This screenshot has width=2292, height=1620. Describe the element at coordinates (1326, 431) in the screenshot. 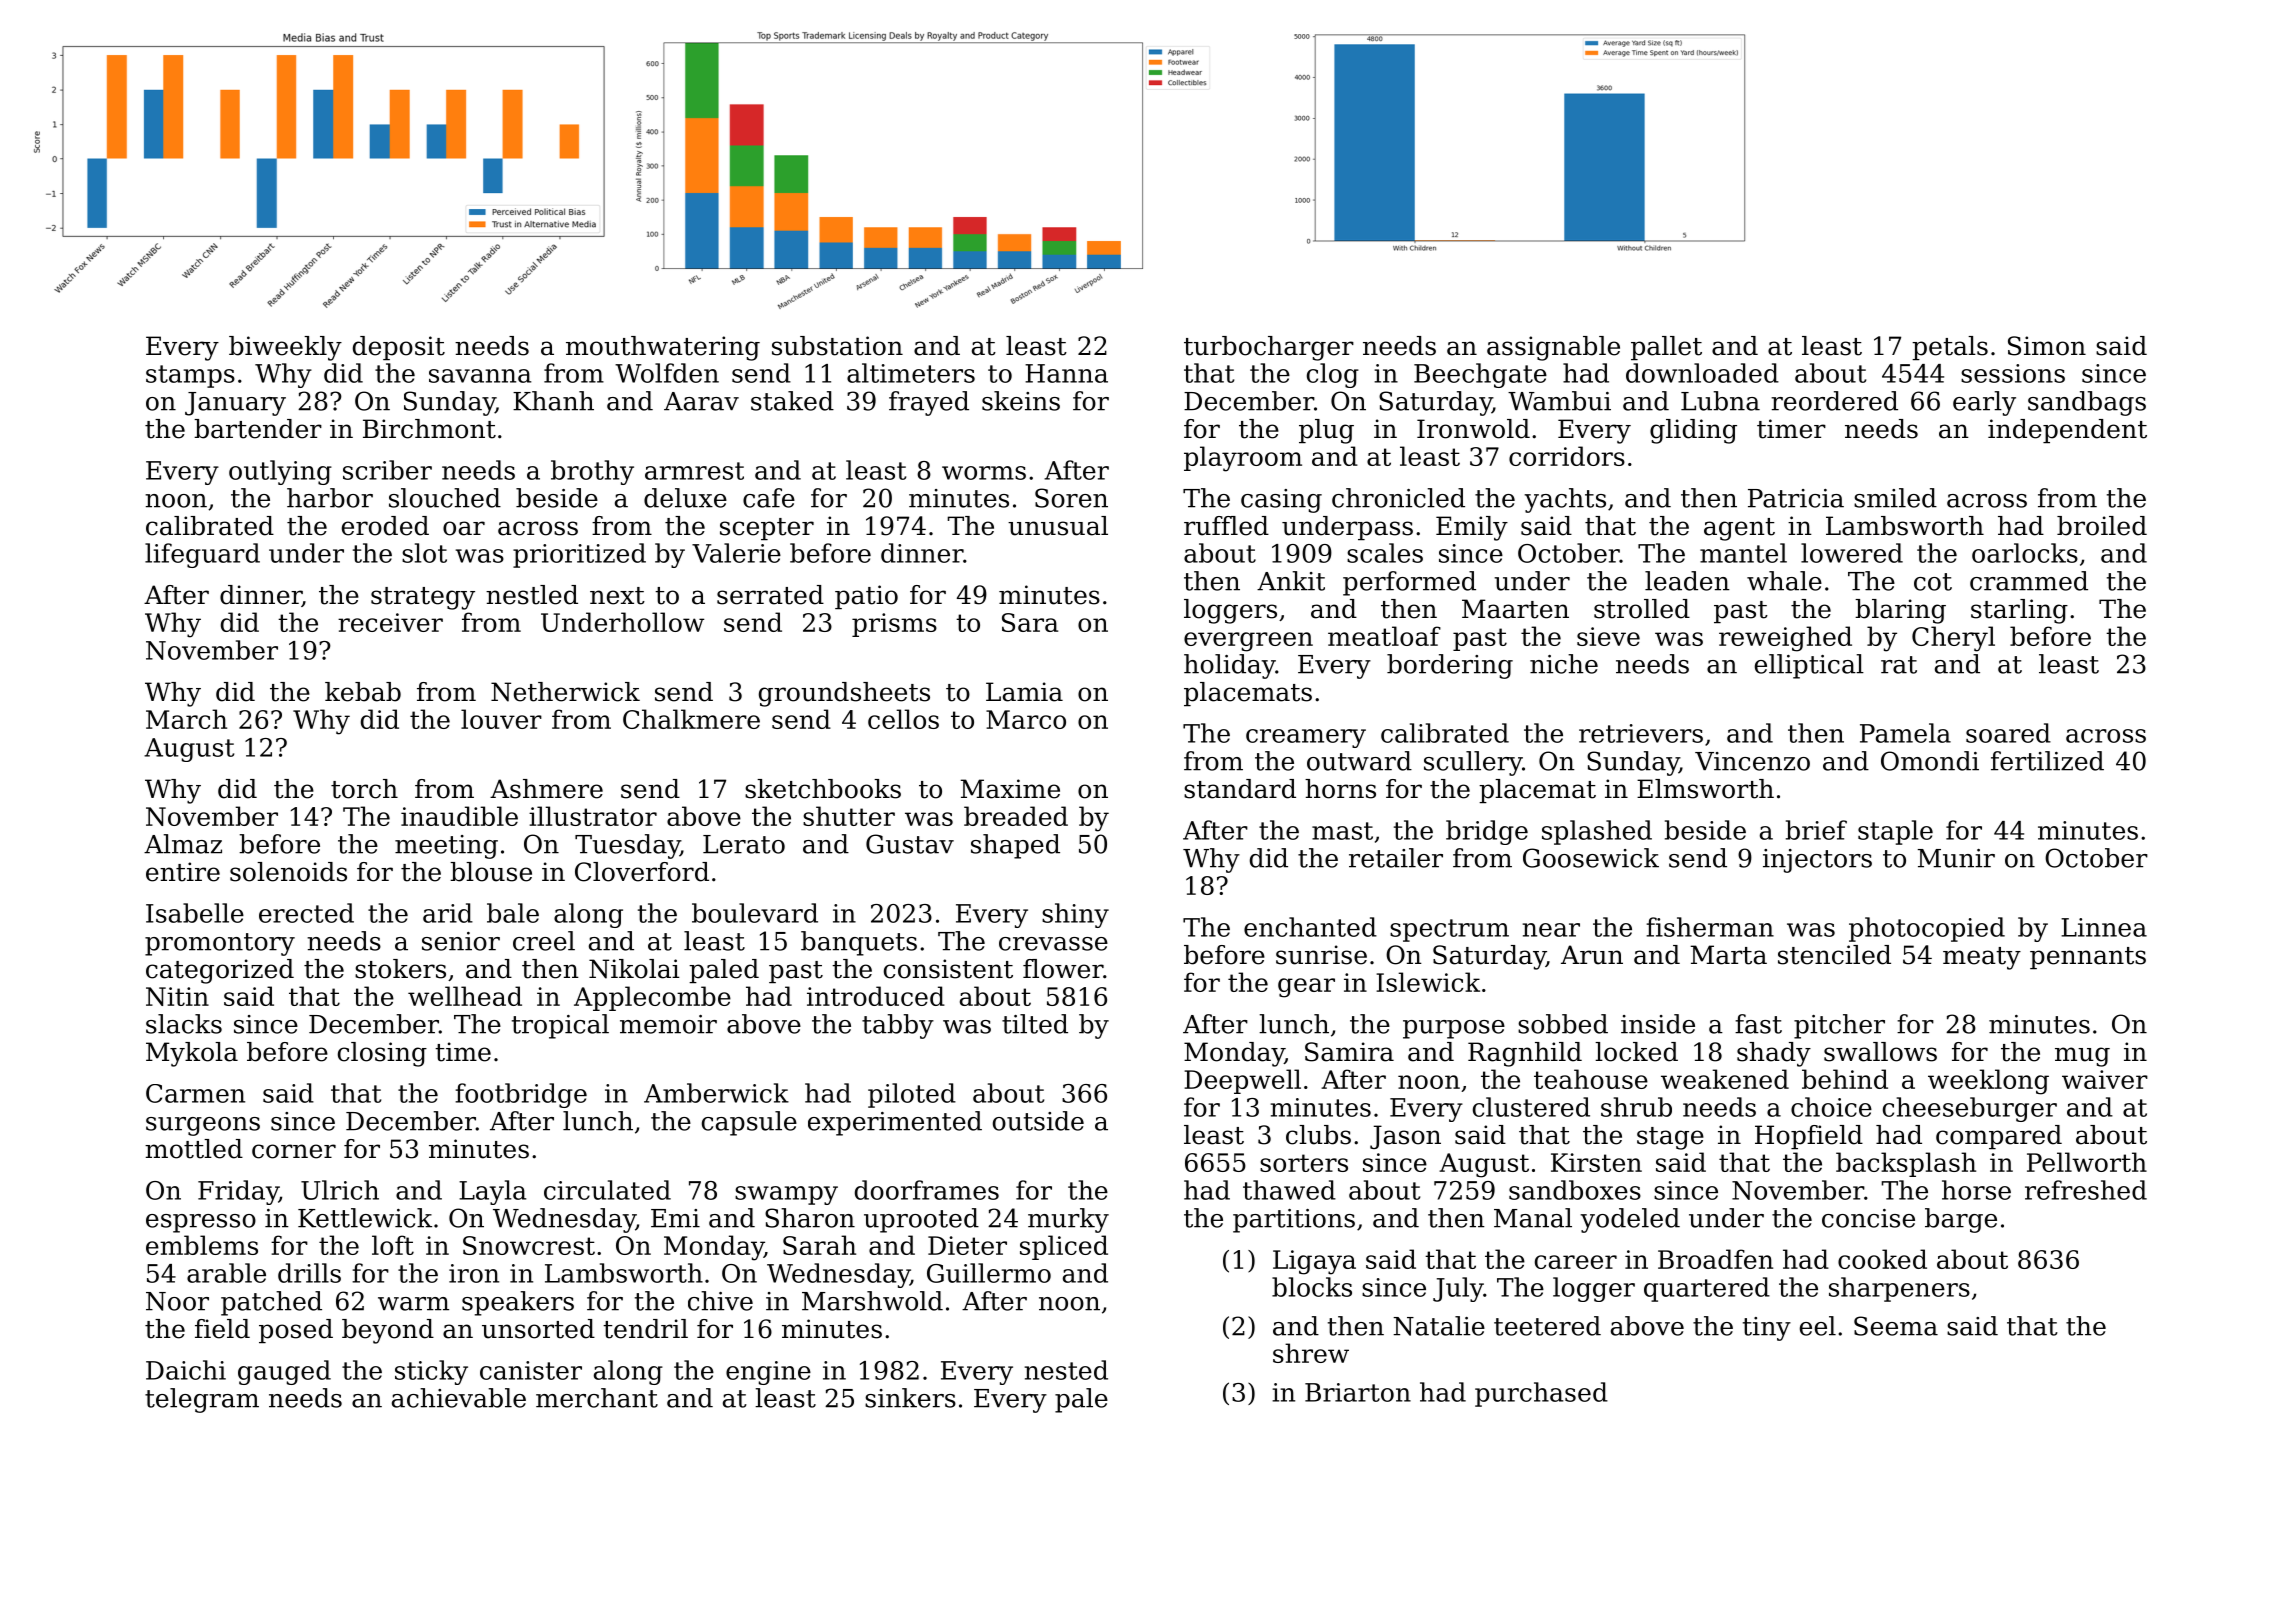

I see `plug` at that location.
